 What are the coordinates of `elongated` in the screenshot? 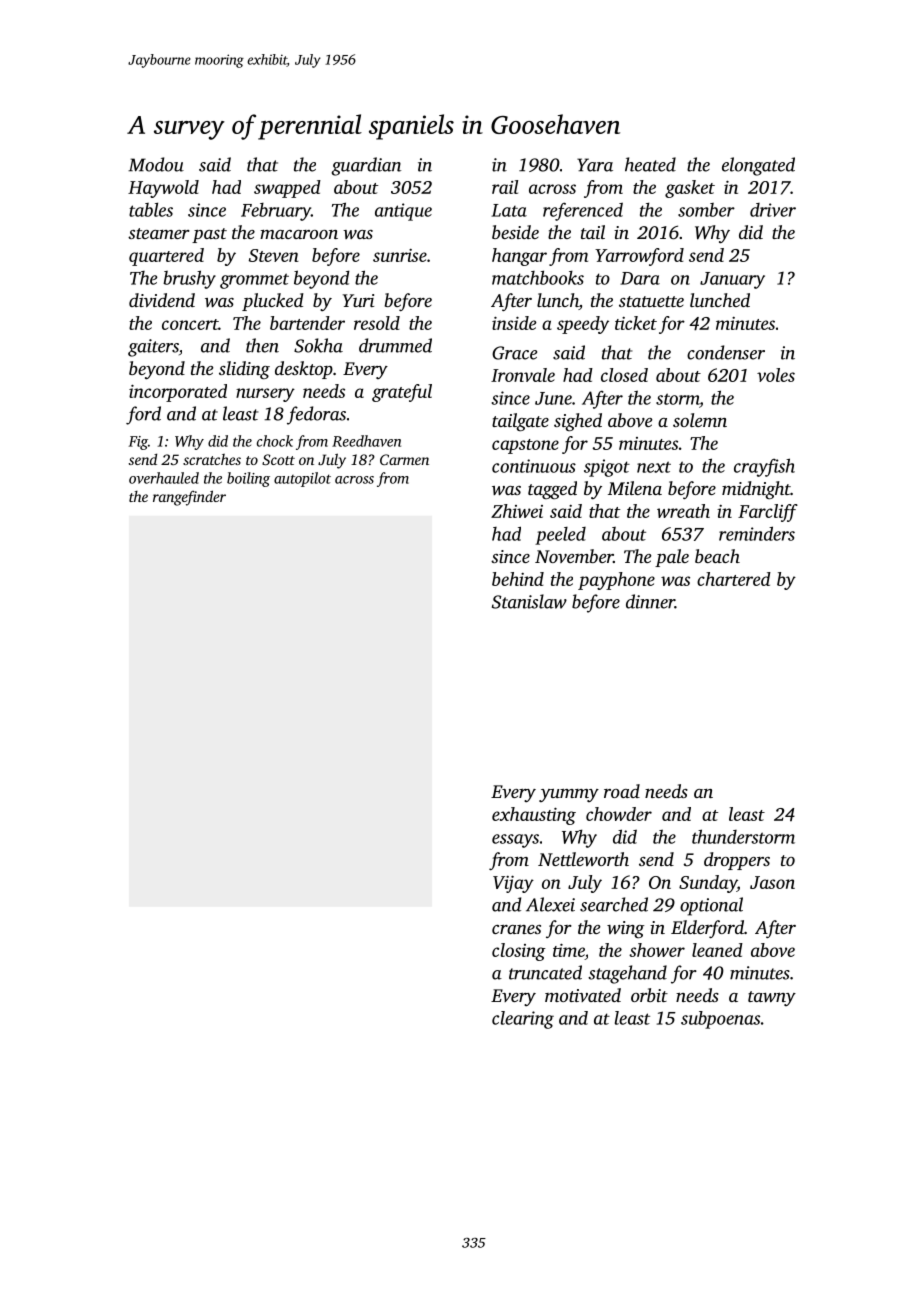 It's located at (758, 166).
